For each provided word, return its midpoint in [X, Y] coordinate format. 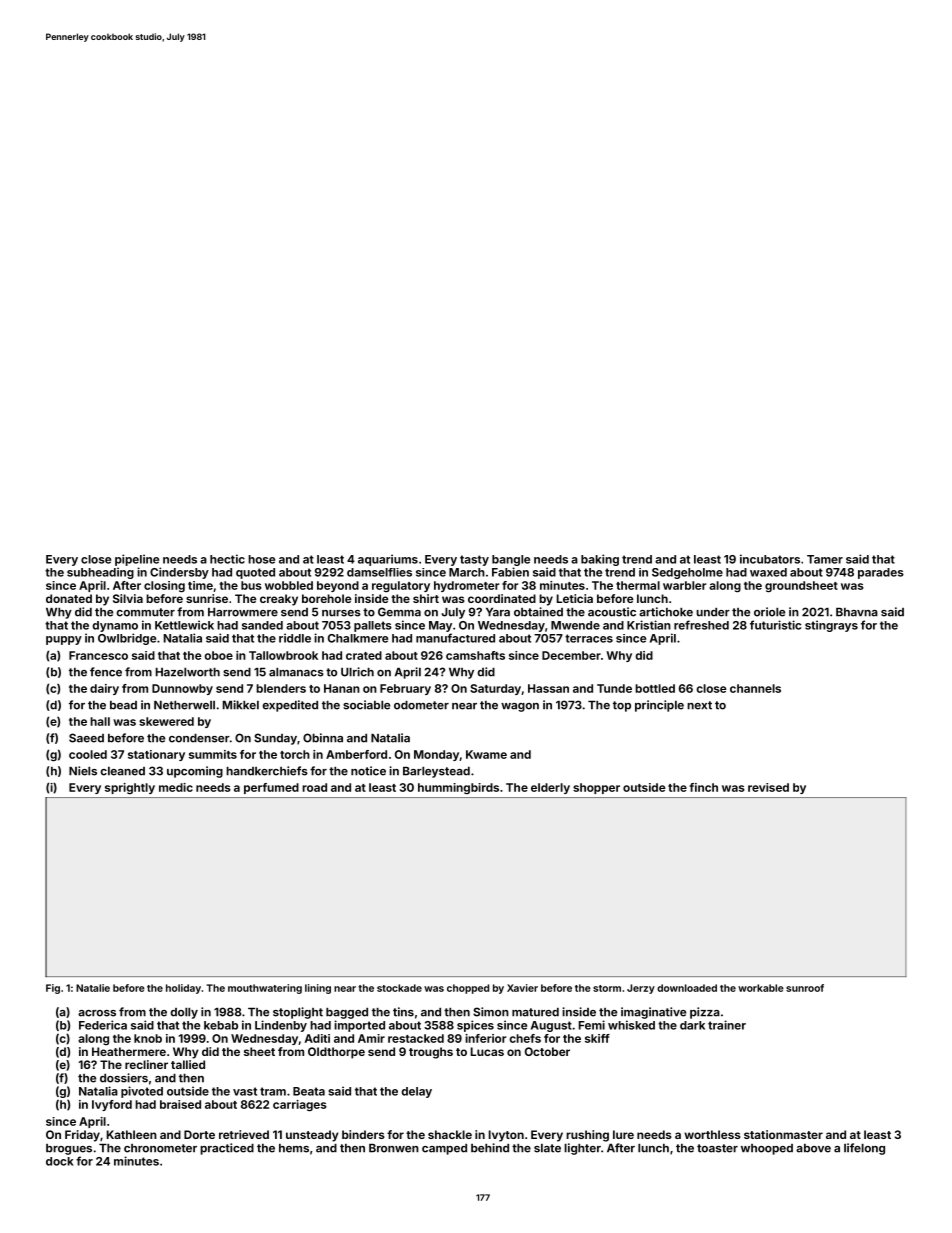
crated [364, 655]
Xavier [522, 988]
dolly [184, 1013]
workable [761, 988]
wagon [520, 707]
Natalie [93, 988]
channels [755, 688]
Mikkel [241, 705]
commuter [145, 612]
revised [768, 787]
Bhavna [857, 612]
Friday [82, 1136]
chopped [468, 989]
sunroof [805, 988]
